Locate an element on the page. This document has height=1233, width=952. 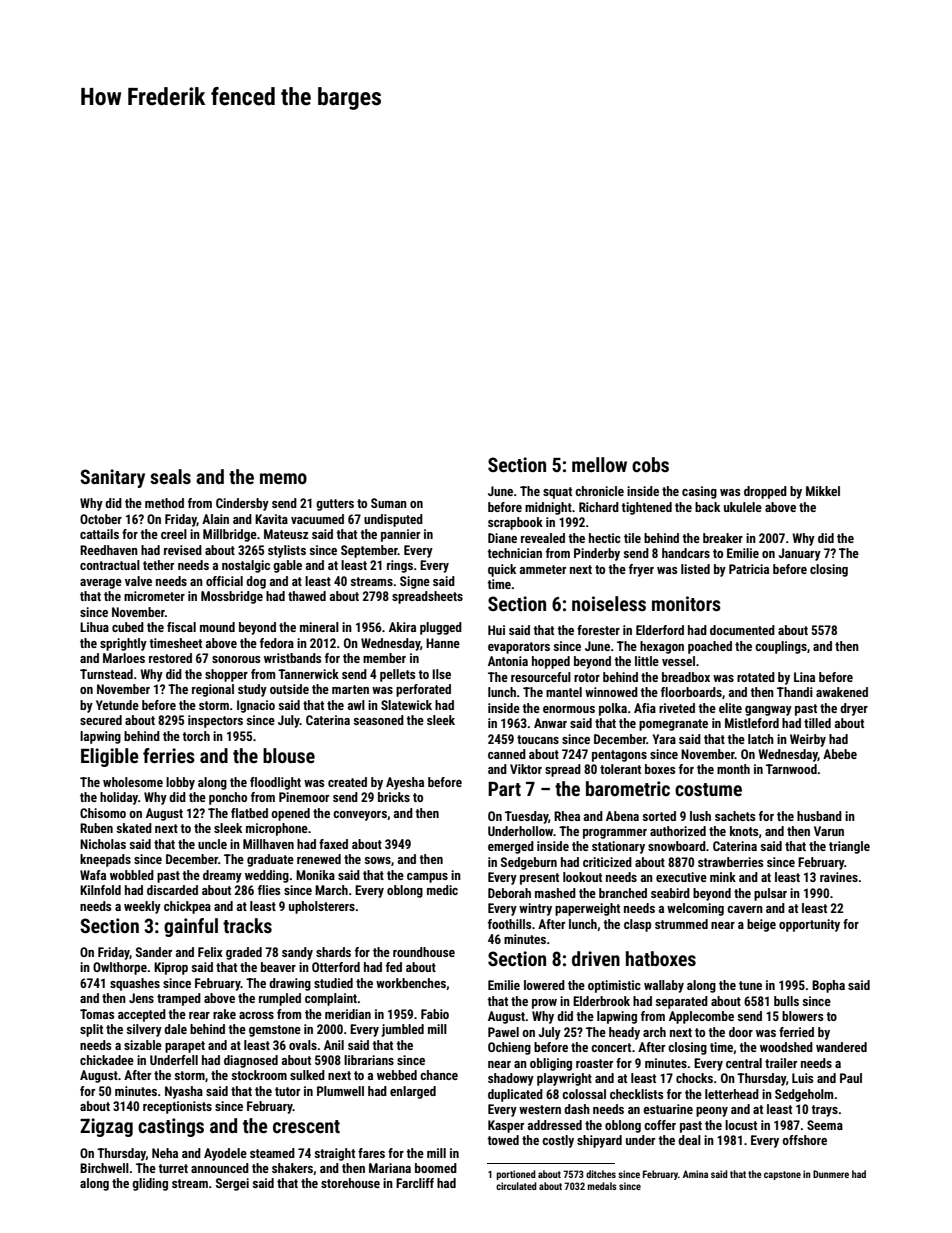
Eligible is located at coordinates (110, 757).
